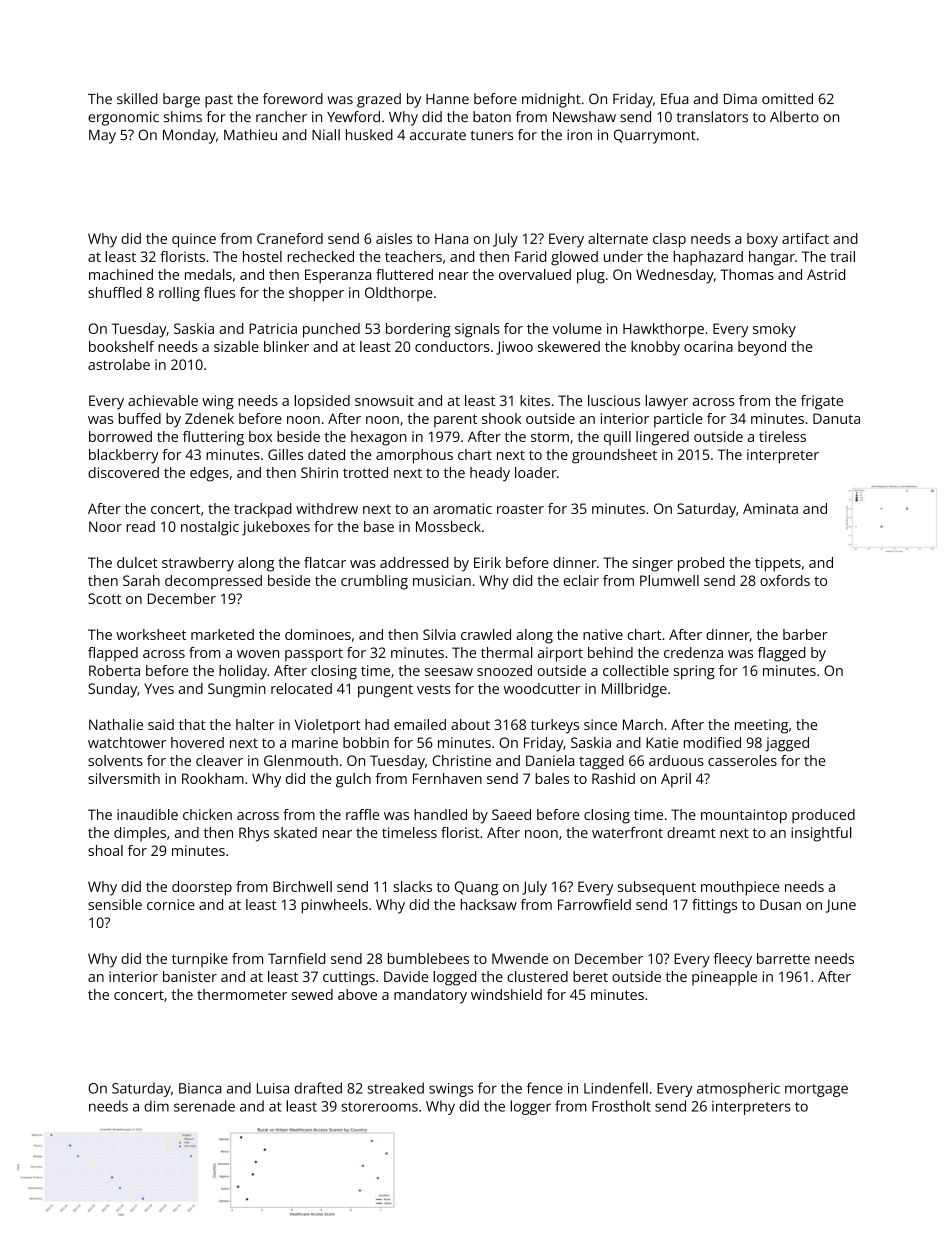 This page has height=1233, width=952. Describe the element at coordinates (204, 1106) in the page. I see `serenade` at that location.
